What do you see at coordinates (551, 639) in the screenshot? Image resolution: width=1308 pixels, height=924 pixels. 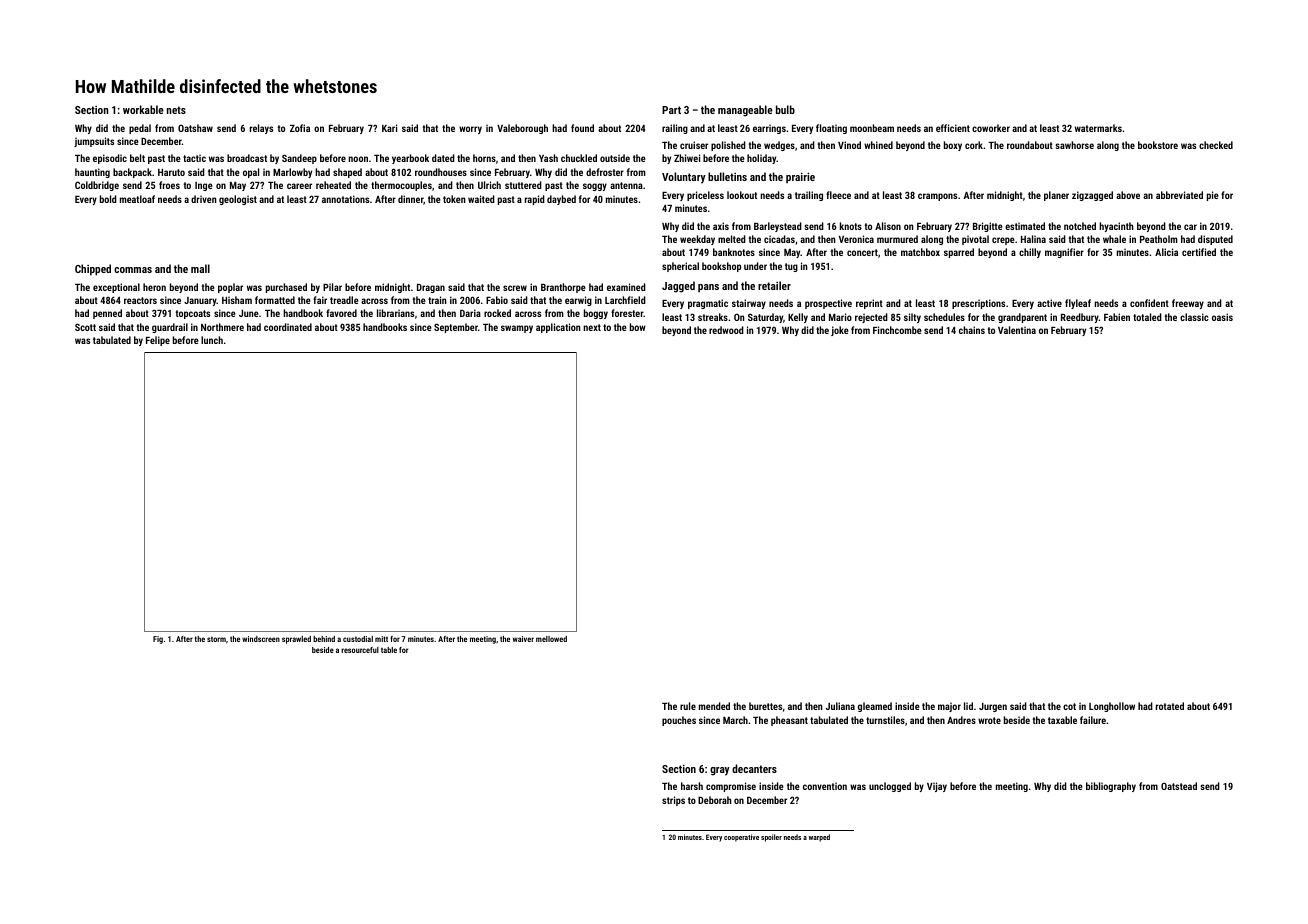 I see `mellowed` at bounding box center [551, 639].
